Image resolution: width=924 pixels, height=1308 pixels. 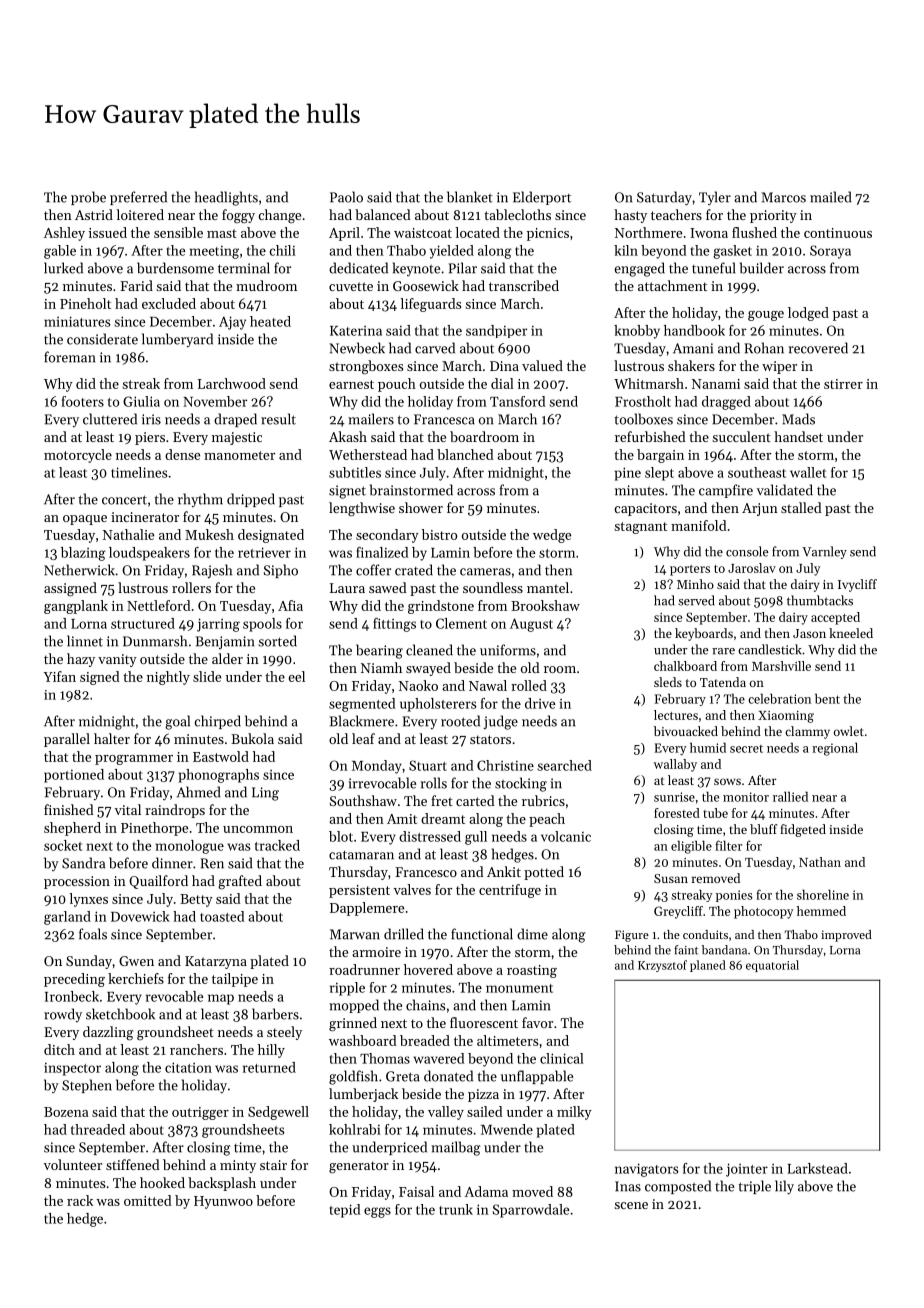 What do you see at coordinates (148, 1200) in the image?
I see `omitted` at bounding box center [148, 1200].
